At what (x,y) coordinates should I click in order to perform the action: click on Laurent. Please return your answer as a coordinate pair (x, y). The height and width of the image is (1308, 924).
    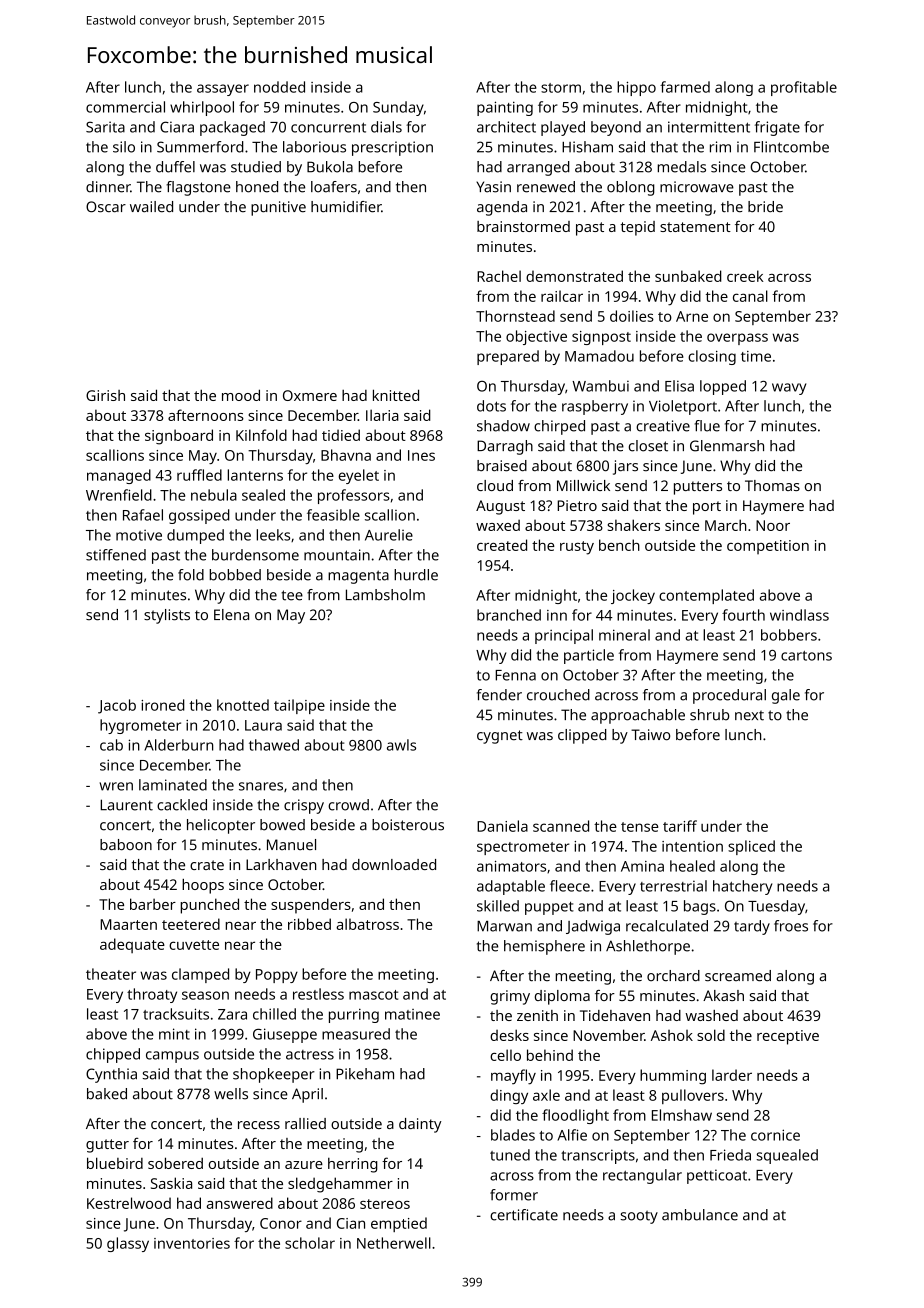
    Looking at the image, I should click on (126, 805).
